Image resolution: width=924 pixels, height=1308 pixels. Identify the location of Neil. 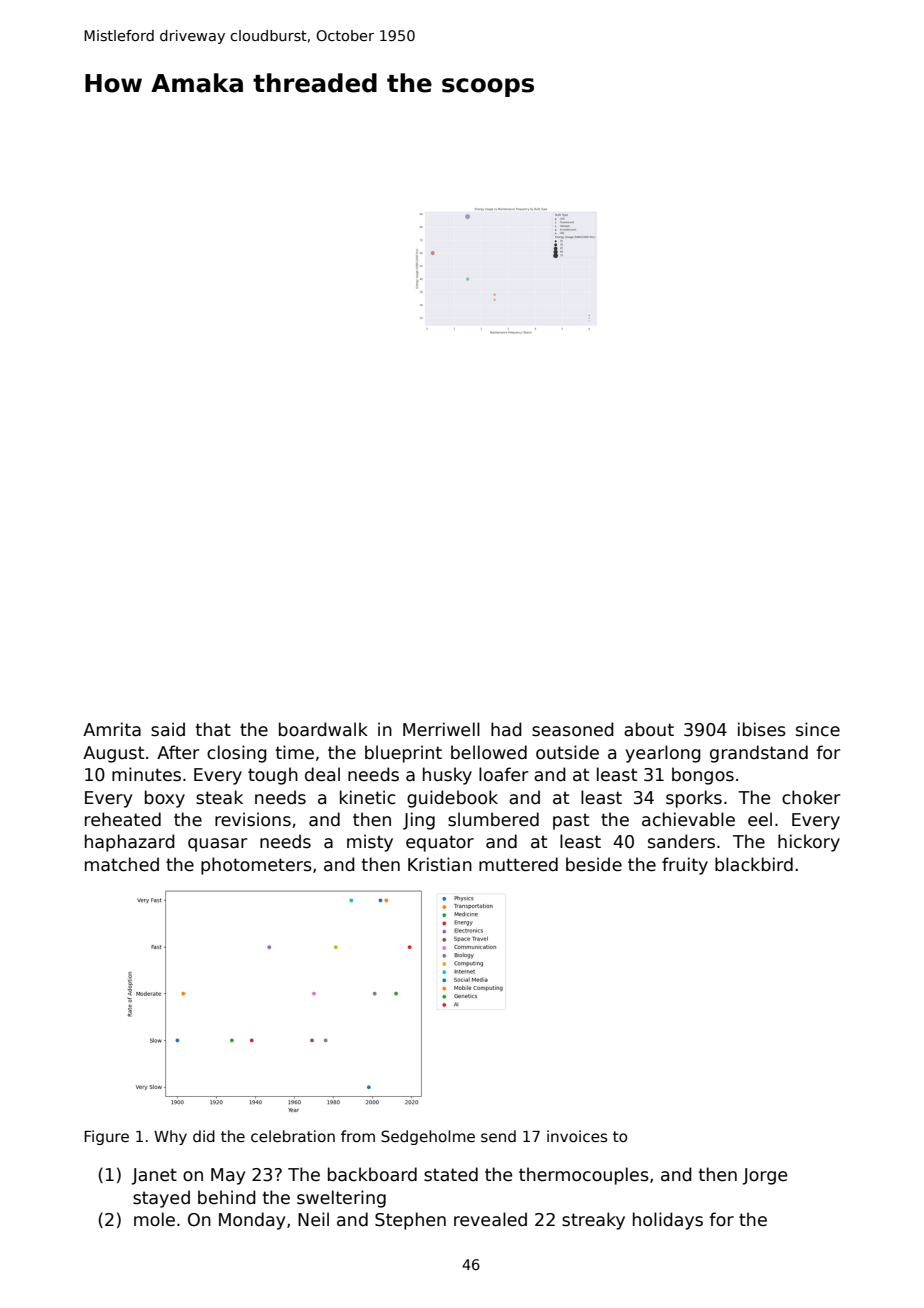
(313, 1219).
